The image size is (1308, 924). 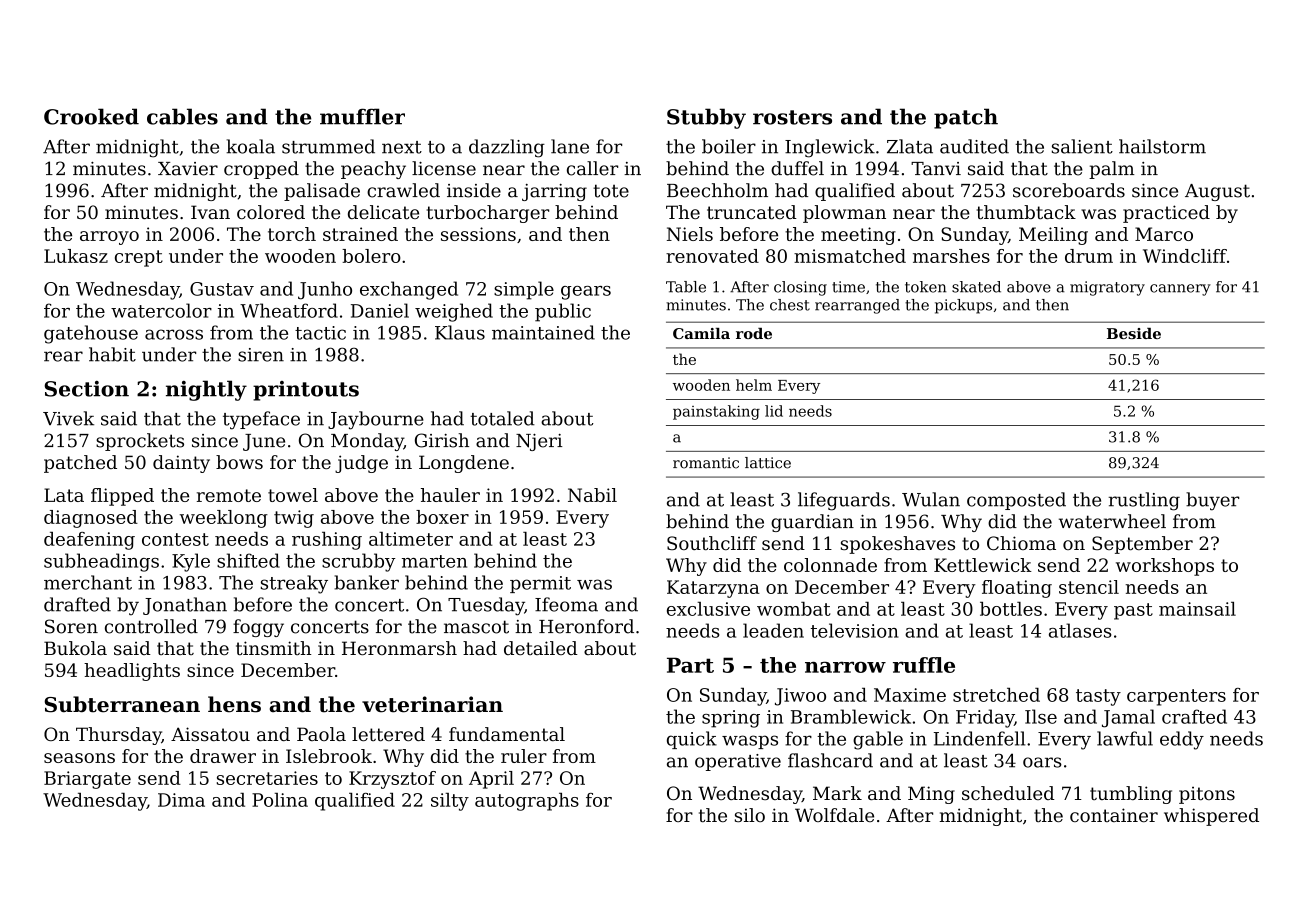 What do you see at coordinates (1053, 236) in the page?
I see `Meiling` at bounding box center [1053, 236].
